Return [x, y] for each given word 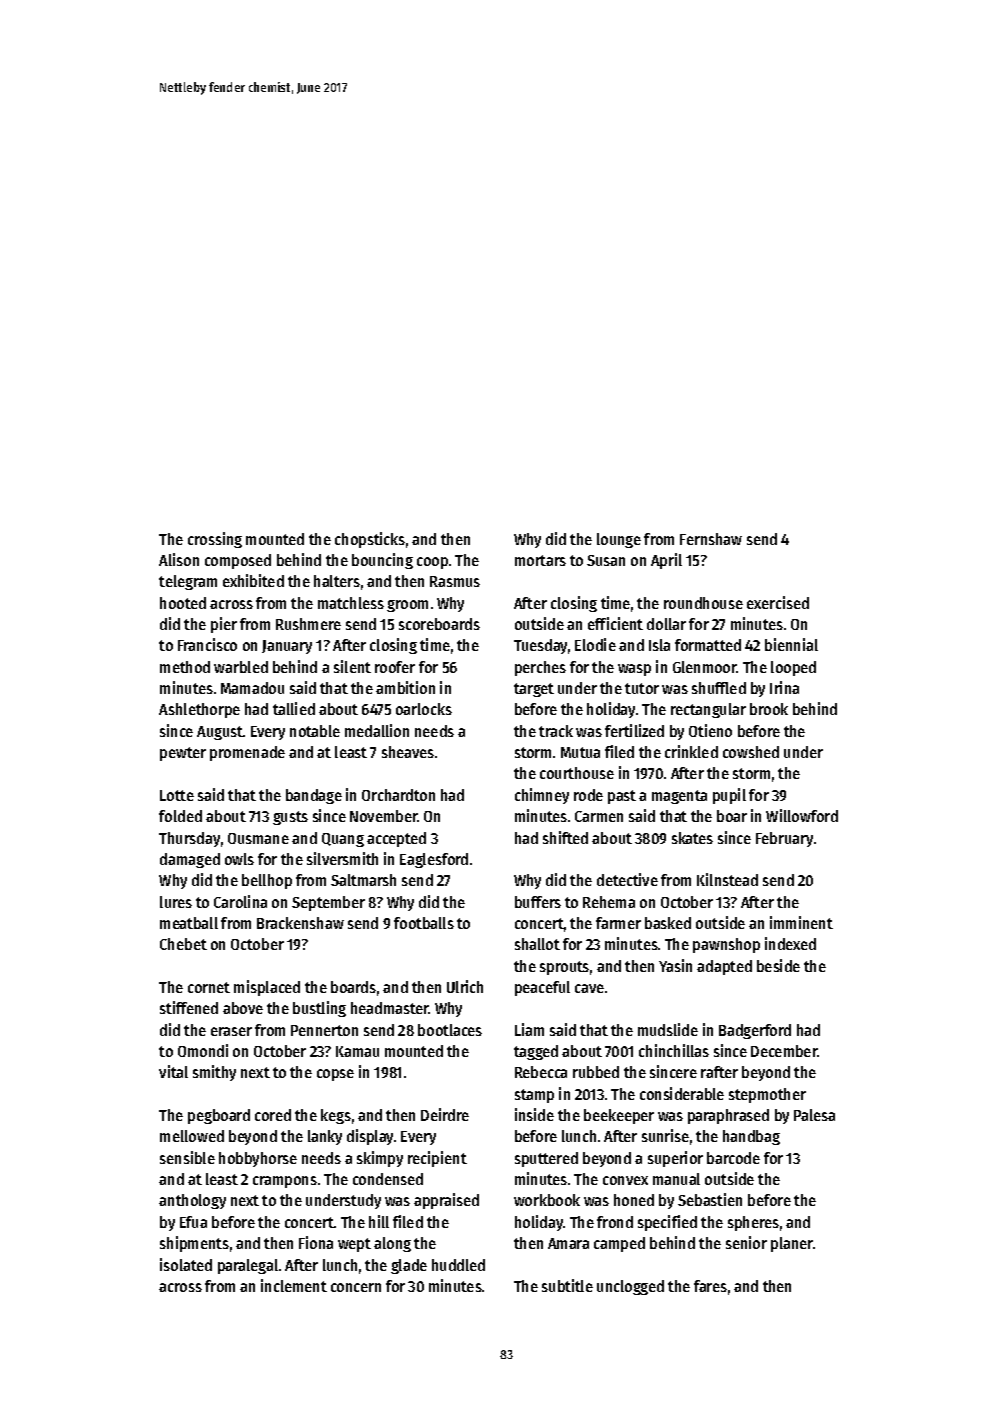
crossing [215, 540]
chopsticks [370, 540]
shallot [537, 944]
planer [792, 1244]
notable [315, 731]
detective [627, 879]
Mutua [580, 752]
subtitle [567, 1285]
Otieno [710, 730]
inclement [294, 1285]
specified [667, 1223]
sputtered [546, 1159]
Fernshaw [711, 539]
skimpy [380, 1159]
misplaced [267, 988]
